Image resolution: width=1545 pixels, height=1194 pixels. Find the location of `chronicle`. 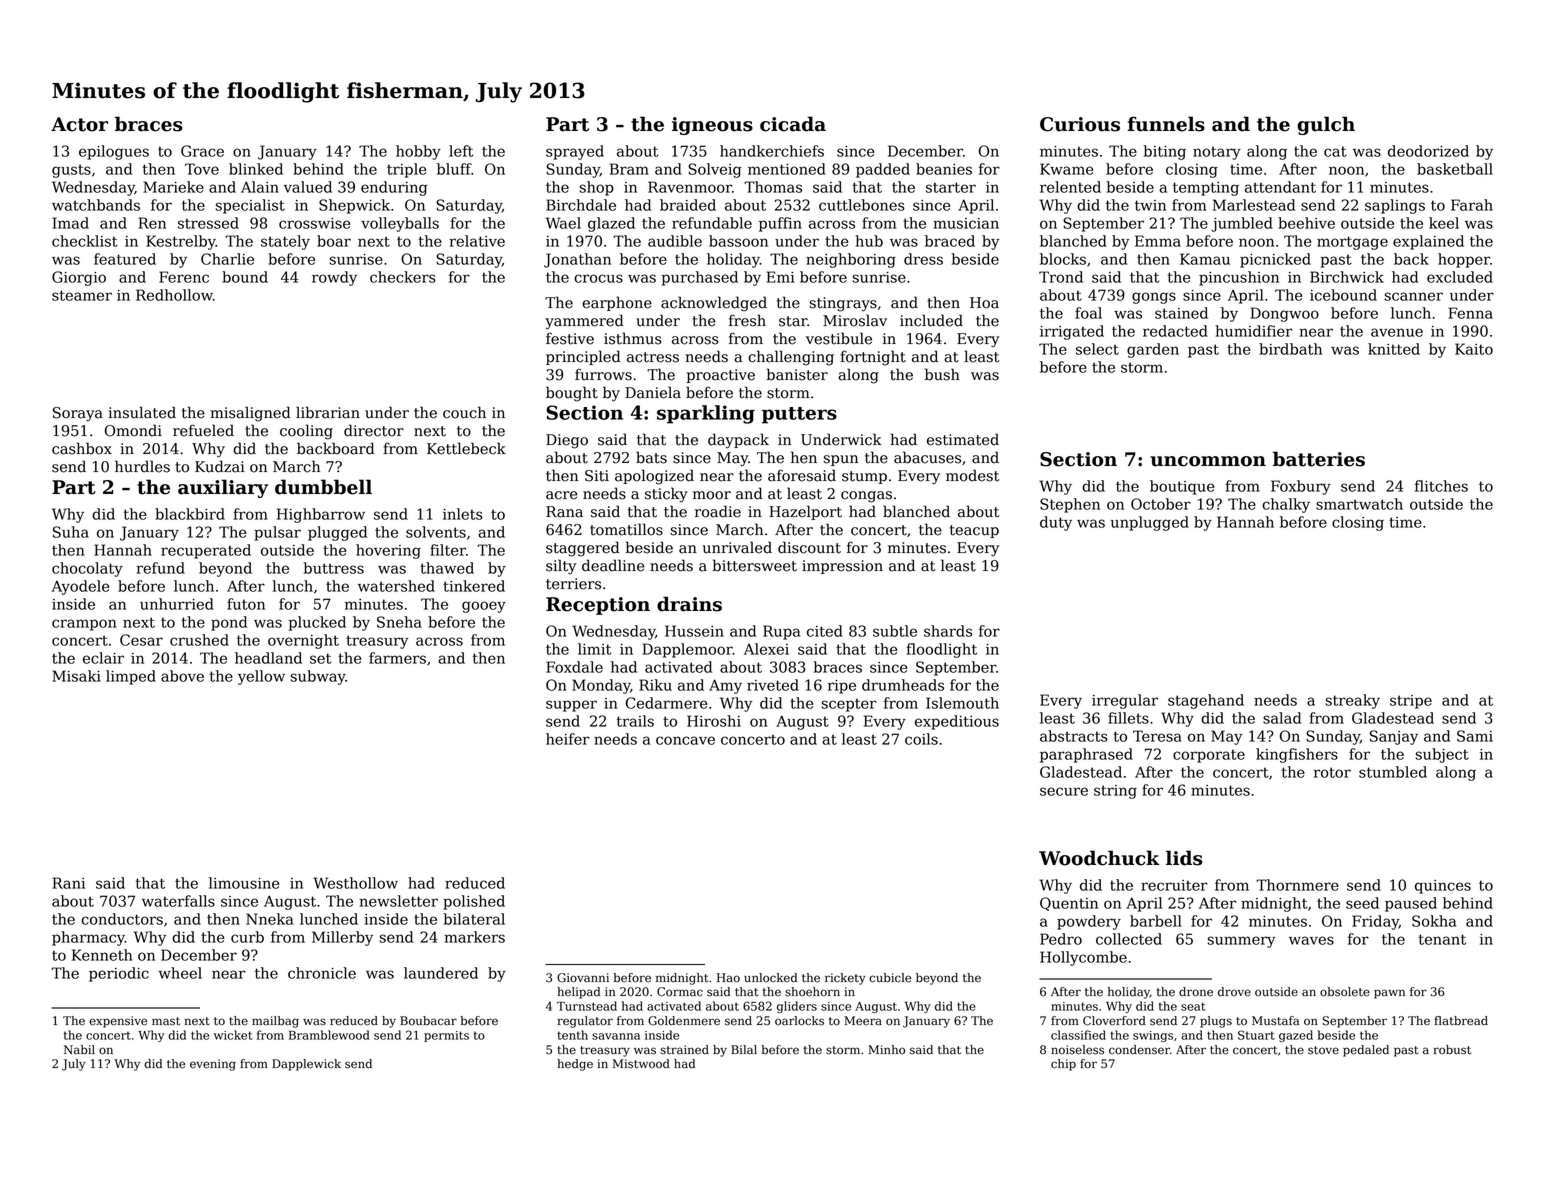

chronicle is located at coordinates (322, 973).
